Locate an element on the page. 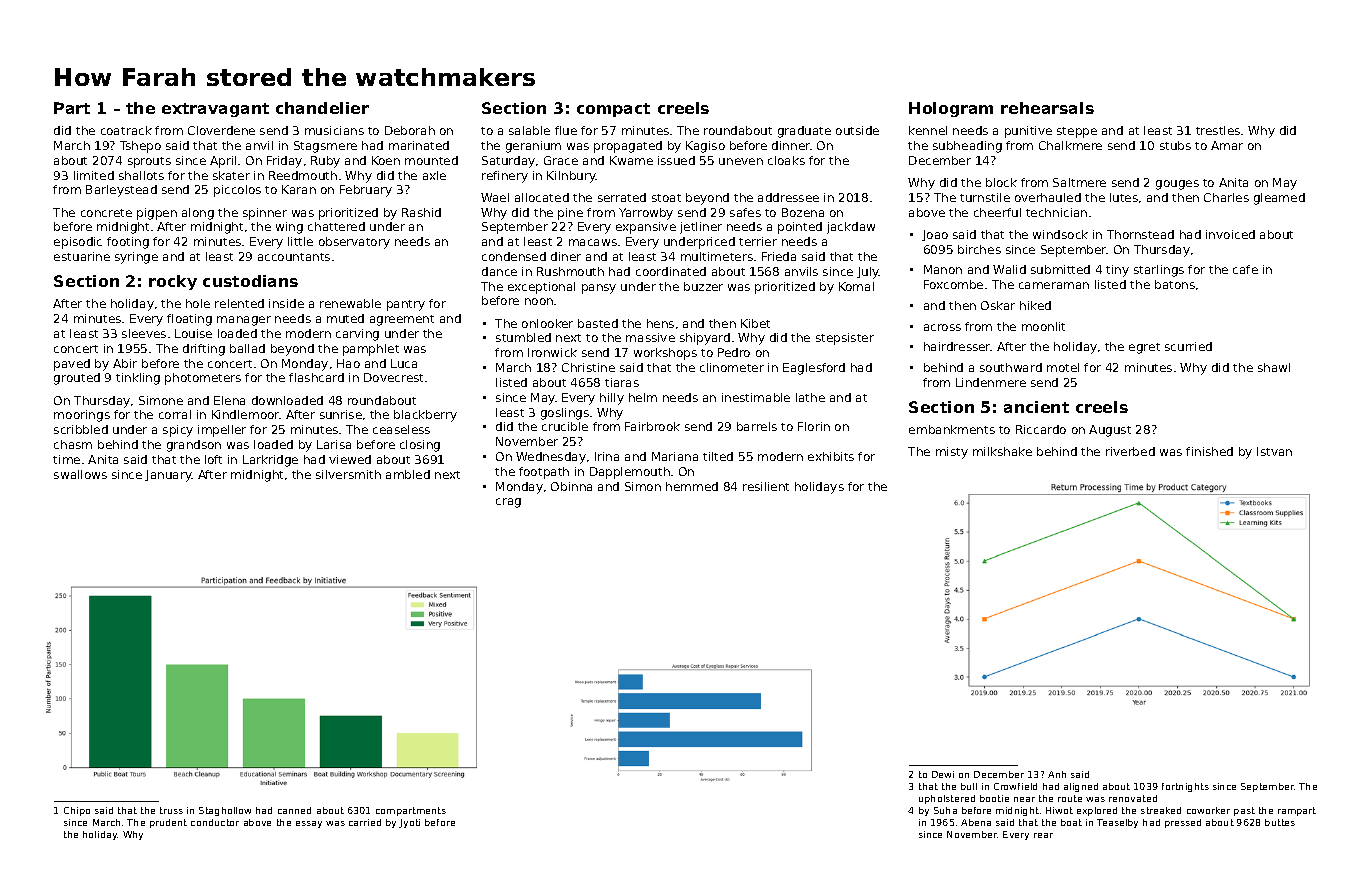 This document has width=1372, height=887. fortnights is located at coordinates (1185, 787).
